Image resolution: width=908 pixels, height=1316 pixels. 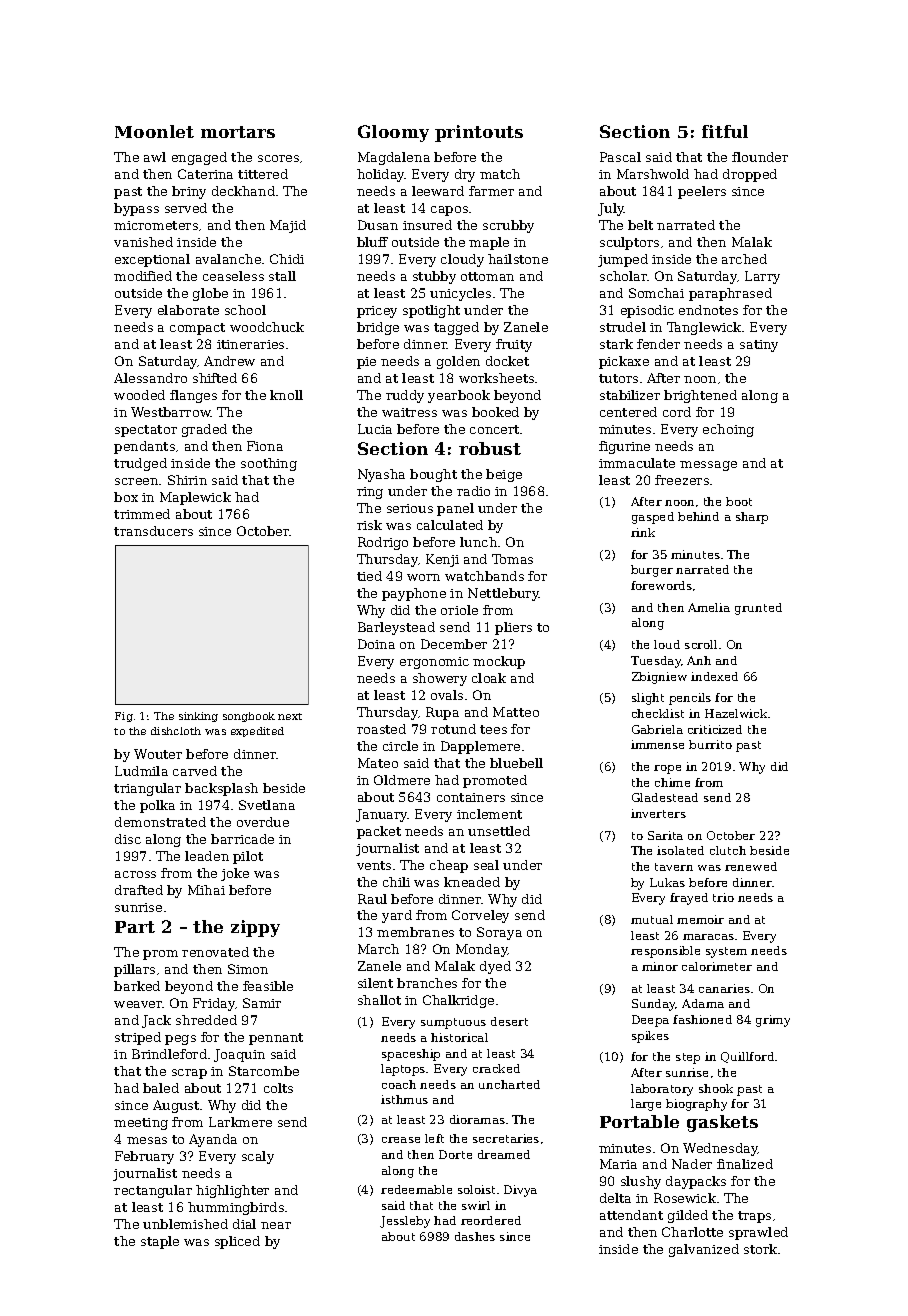 What do you see at coordinates (269, 464) in the page?
I see `soothing` at bounding box center [269, 464].
